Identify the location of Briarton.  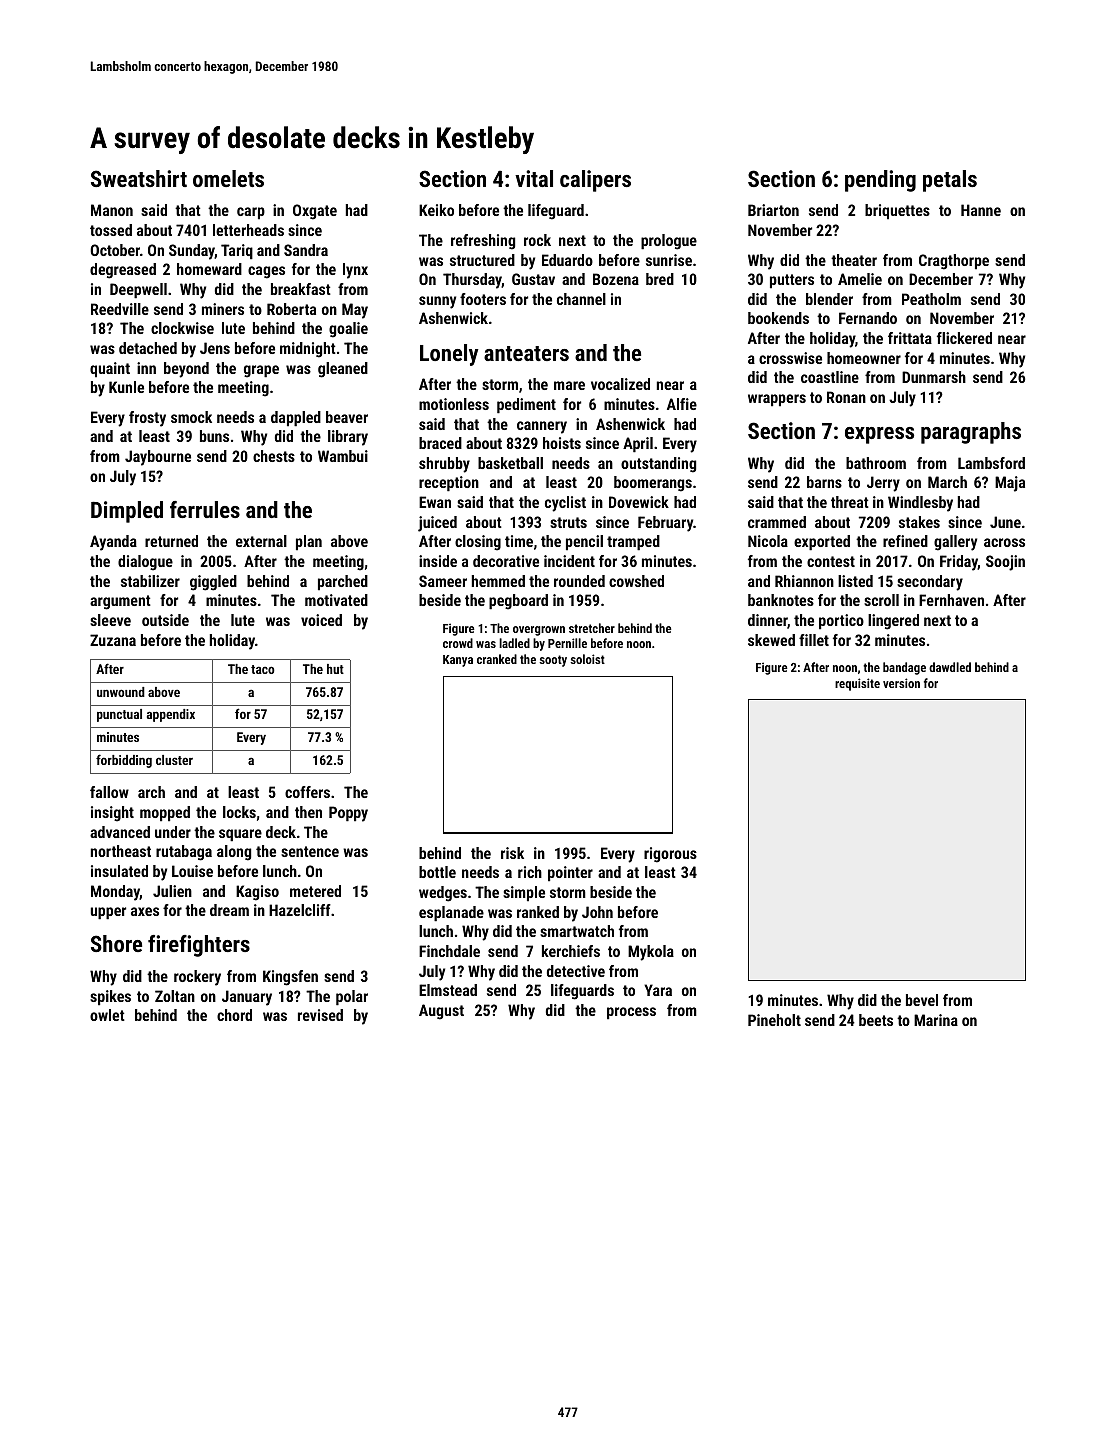
(773, 210).
